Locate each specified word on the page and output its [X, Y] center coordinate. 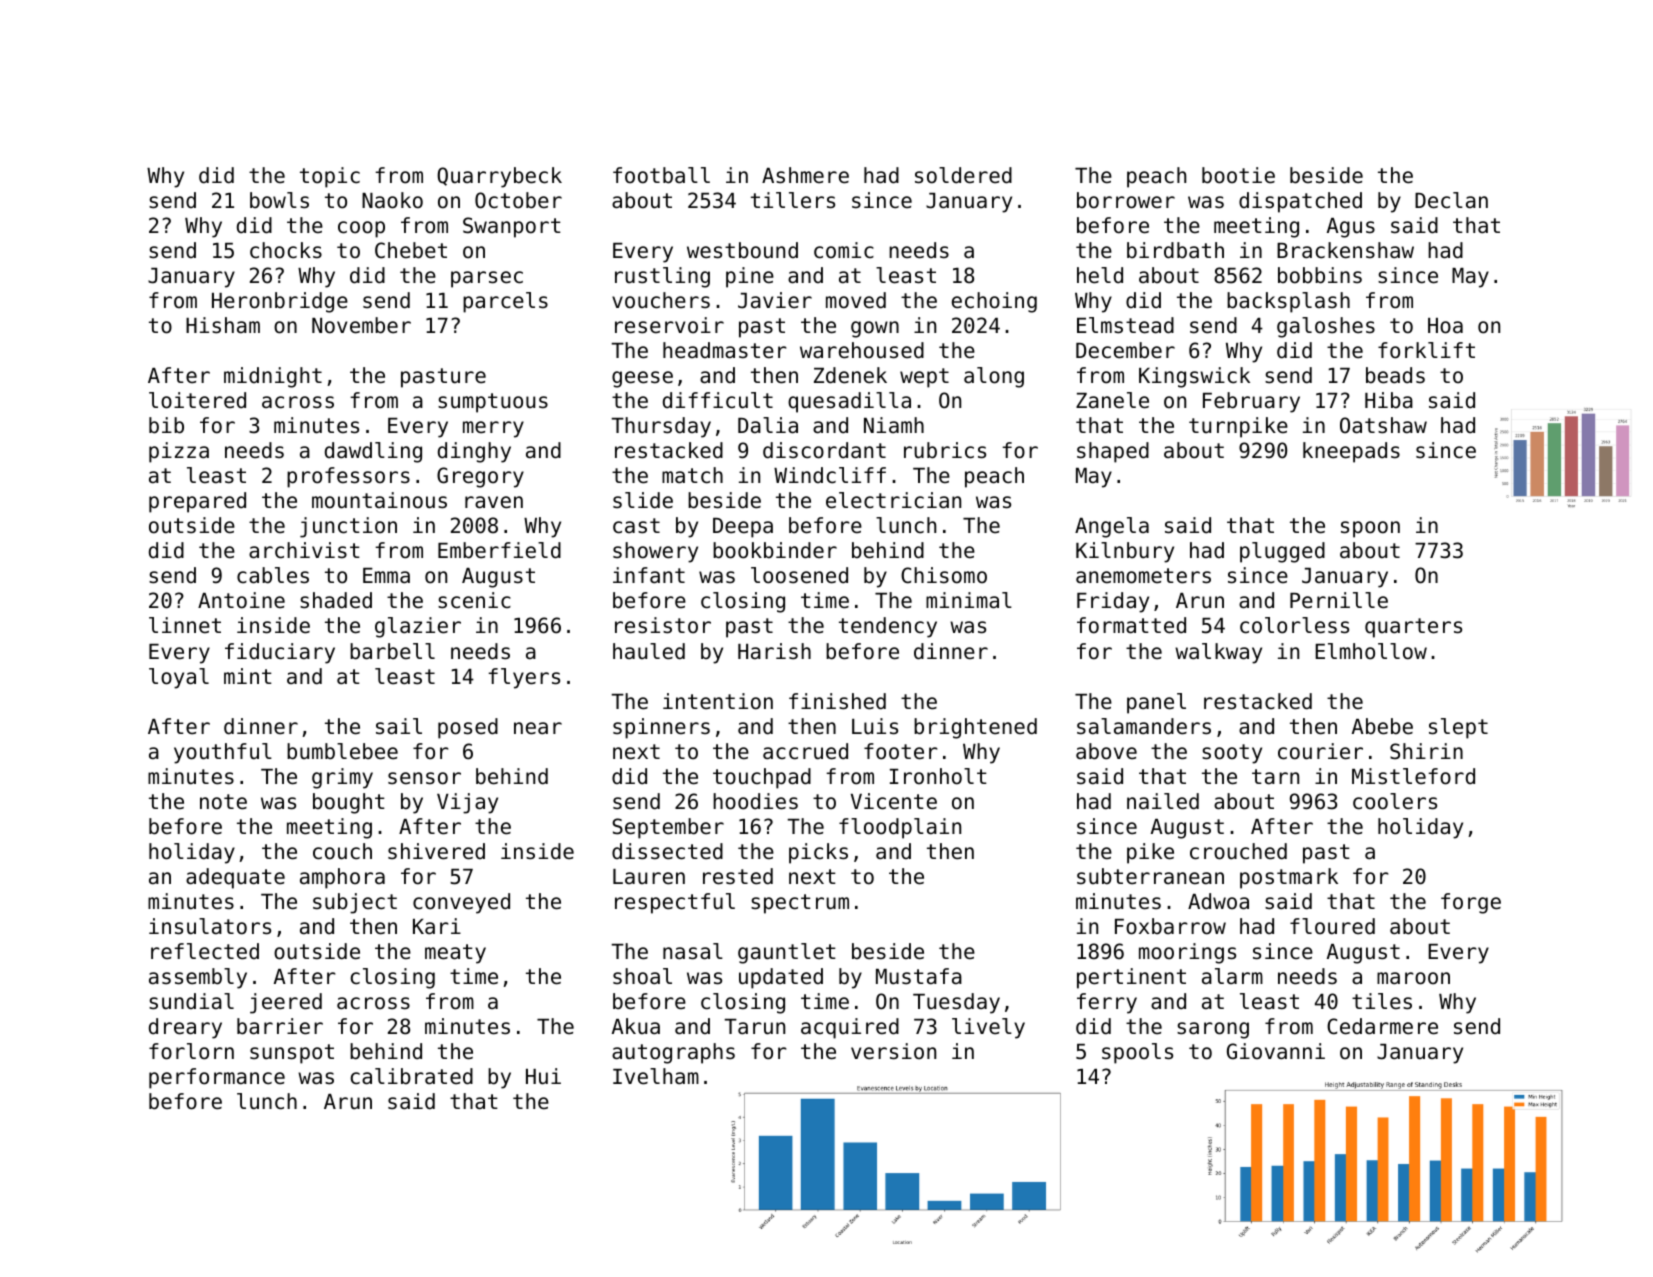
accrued [805, 751]
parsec [487, 279]
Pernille [1339, 600]
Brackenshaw [1345, 250]
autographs [673, 1053]
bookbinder [775, 550]
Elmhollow [1371, 651]
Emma [386, 576]
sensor [424, 778]
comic [844, 250]
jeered [286, 1003]
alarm [1232, 976]
